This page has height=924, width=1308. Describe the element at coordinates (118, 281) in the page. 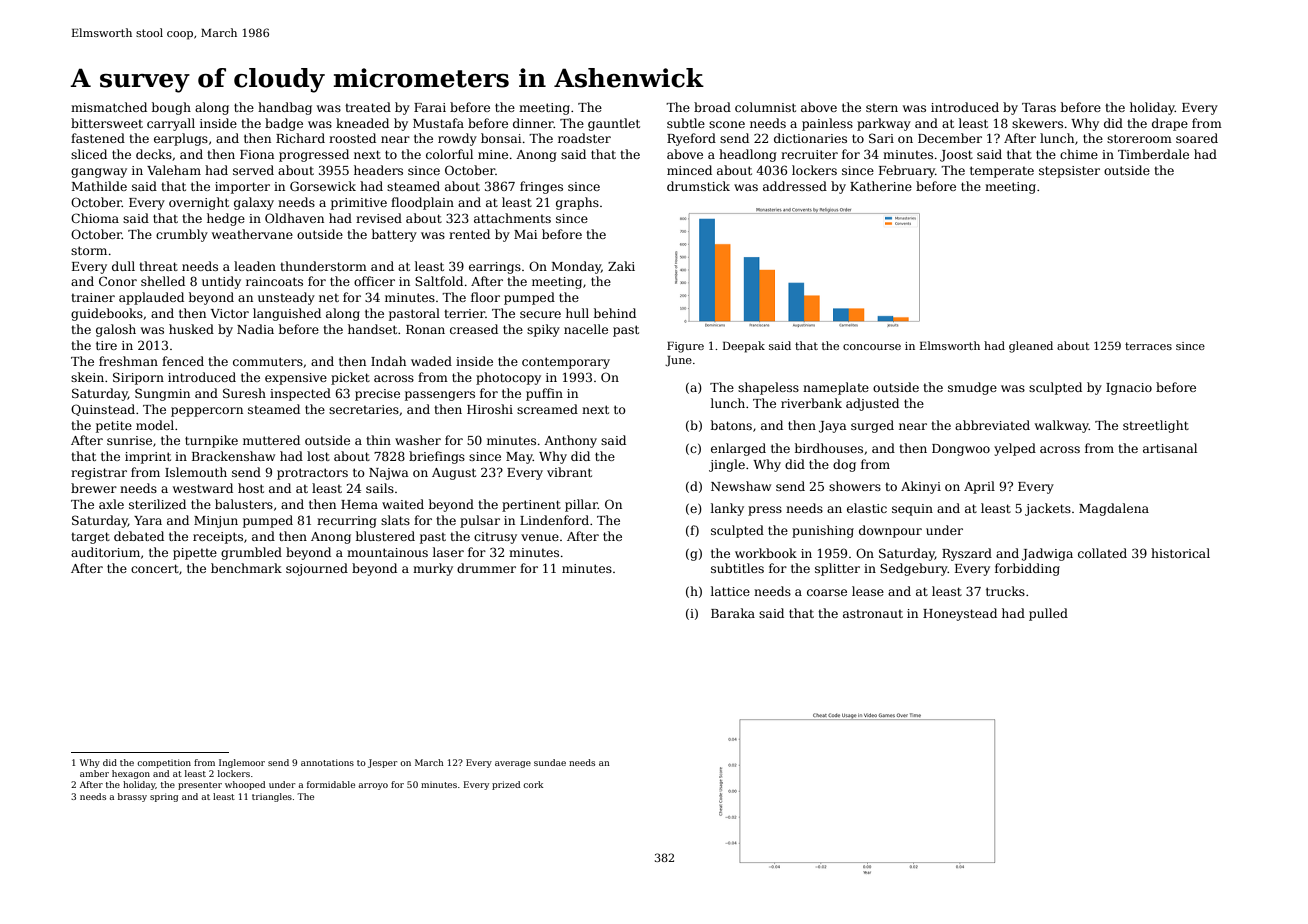

I see `Conor` at that location.
